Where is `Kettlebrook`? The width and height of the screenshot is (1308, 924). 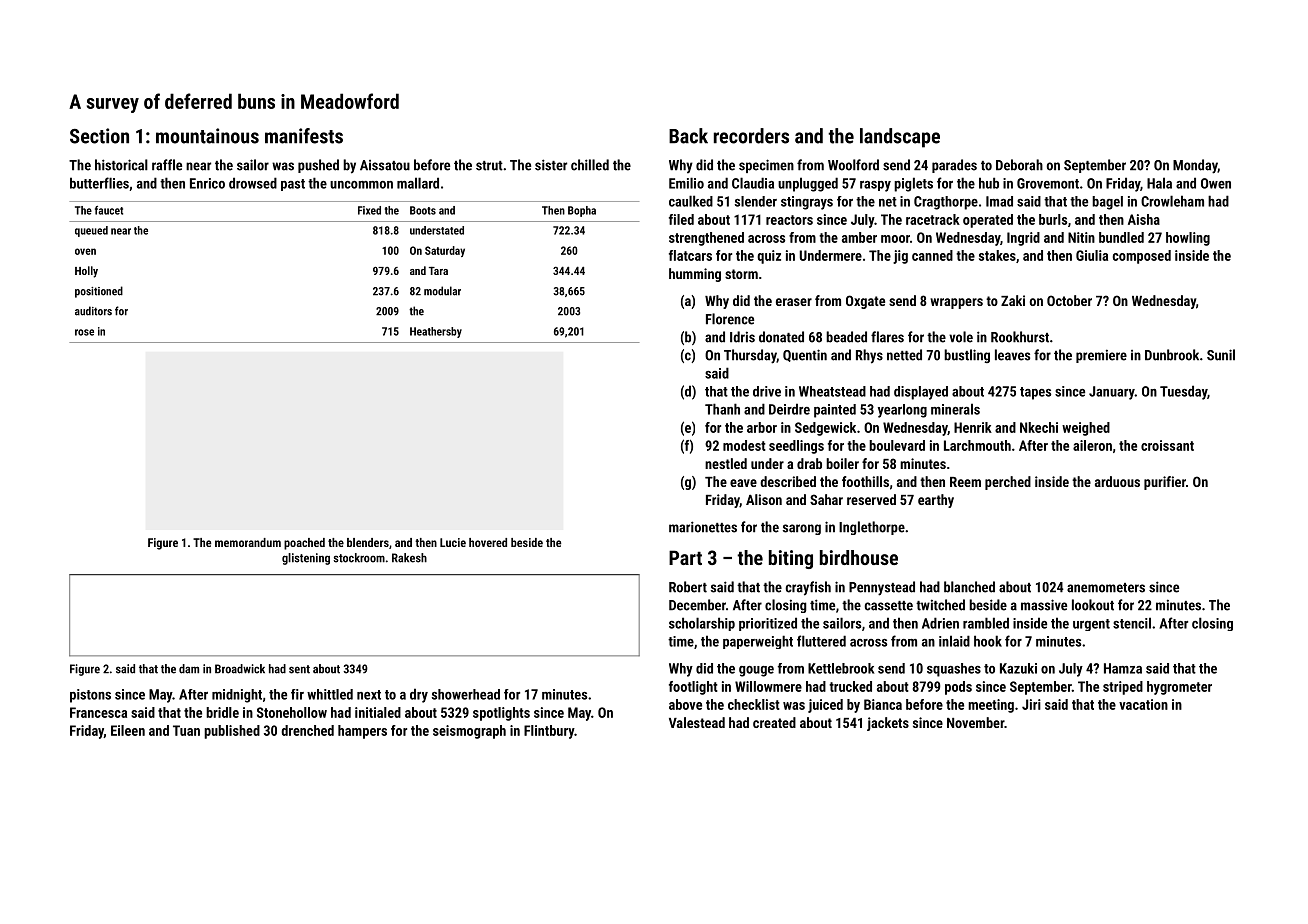
Kettlebrook is located at coordinates (841, 668).
